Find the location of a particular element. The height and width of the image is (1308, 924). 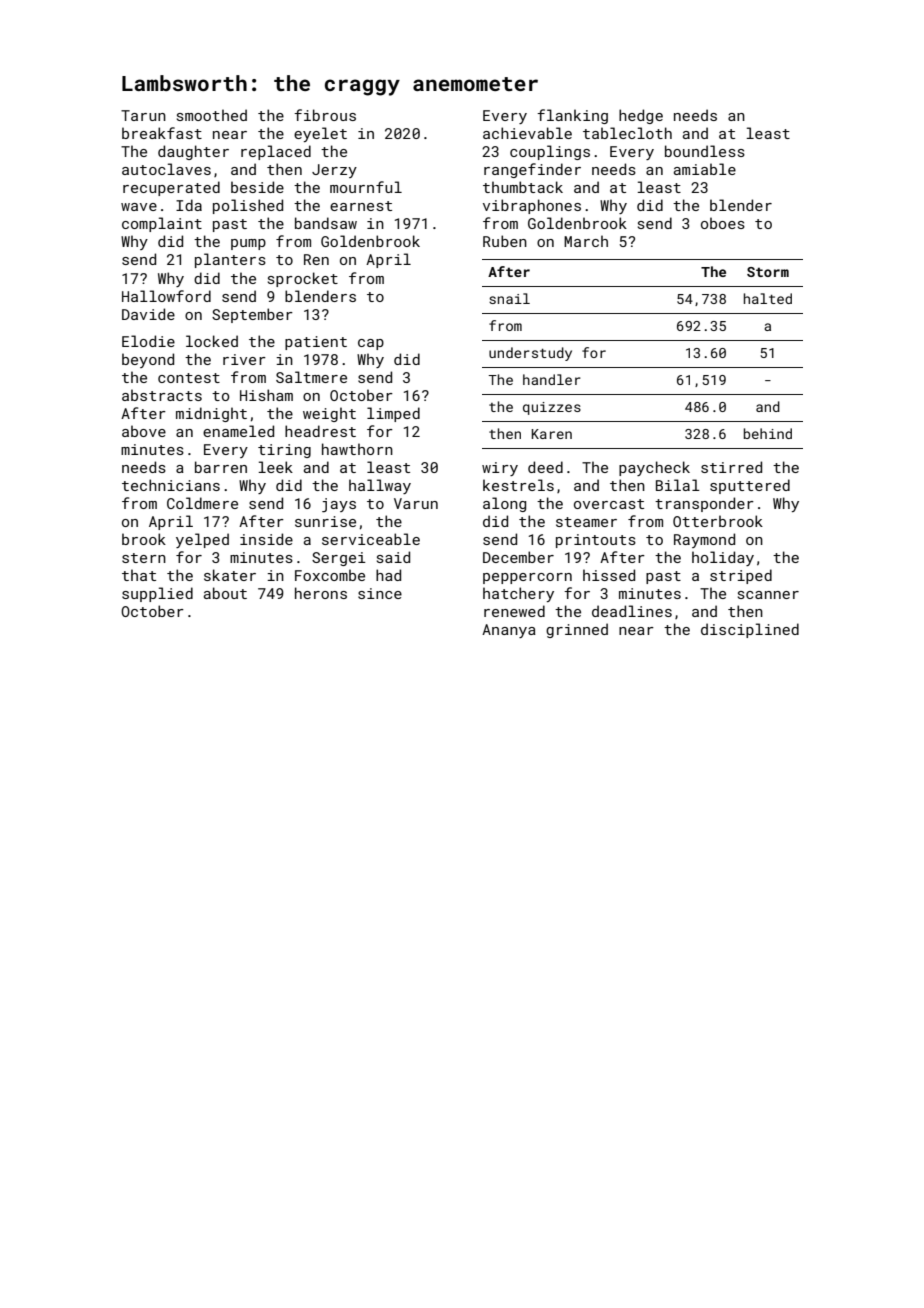

holiday is located at coordinates (723, 558).
